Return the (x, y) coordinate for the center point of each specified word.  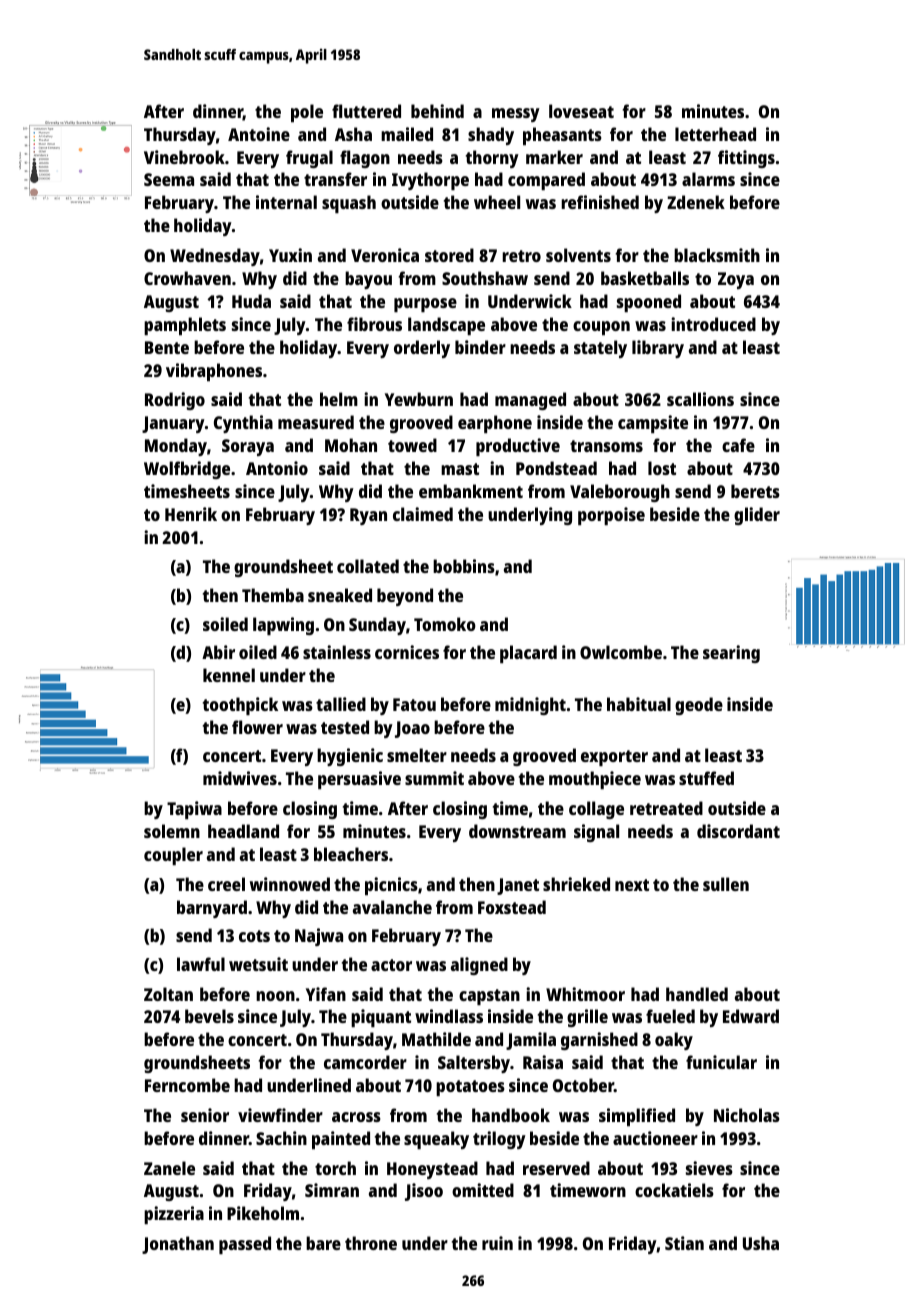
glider (757, 516)
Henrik (191, 514)
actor (391, 965)
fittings (746, 159)
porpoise (611, 516)
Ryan (368, 516)
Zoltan (168, 994)
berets (755, 491)
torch (335, 1168)
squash (349, 204)
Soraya (248, 447)
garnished (599, 1041)
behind (437, 111)
